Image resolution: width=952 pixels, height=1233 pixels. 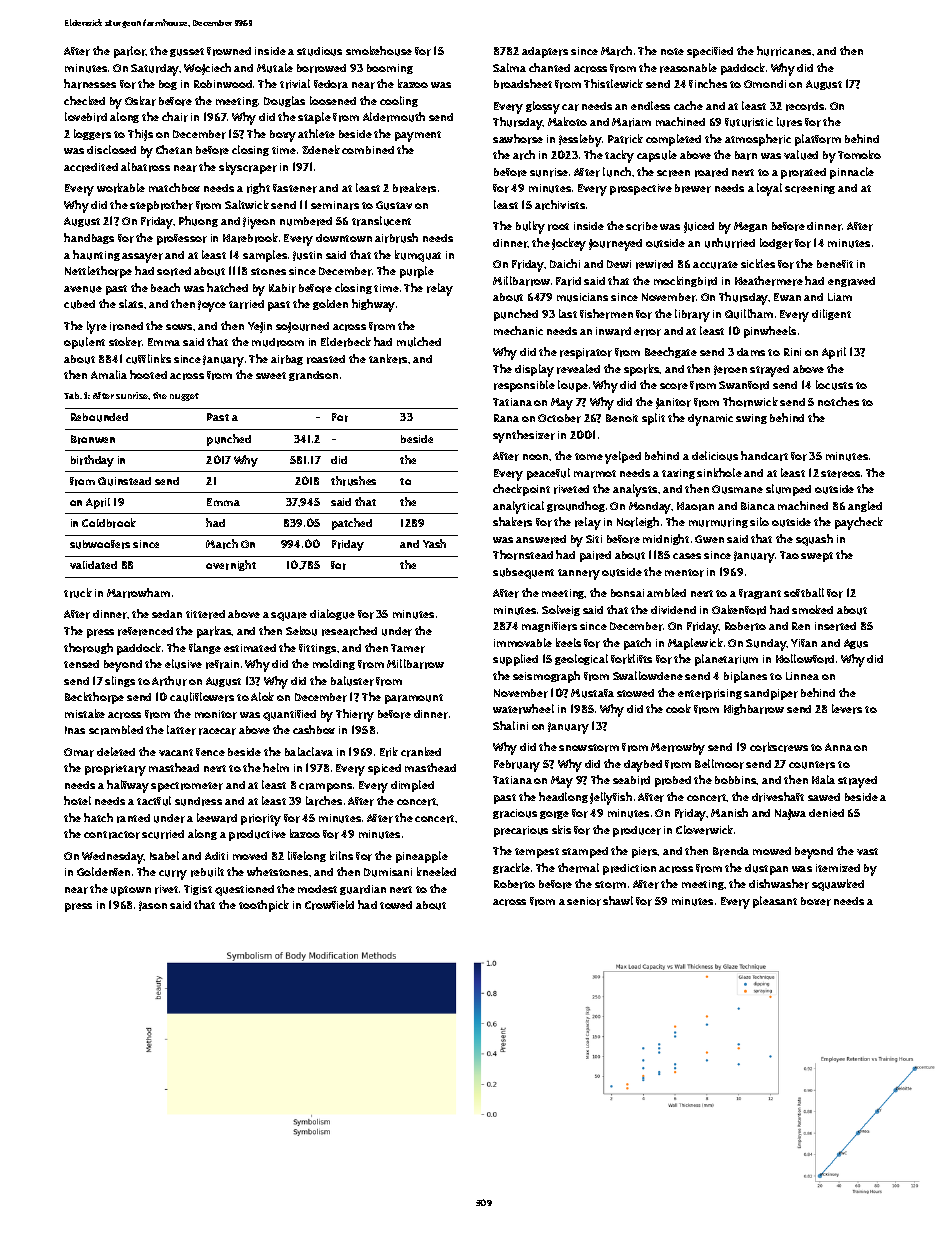 I want to click on note, so click(x=672, y=51).
